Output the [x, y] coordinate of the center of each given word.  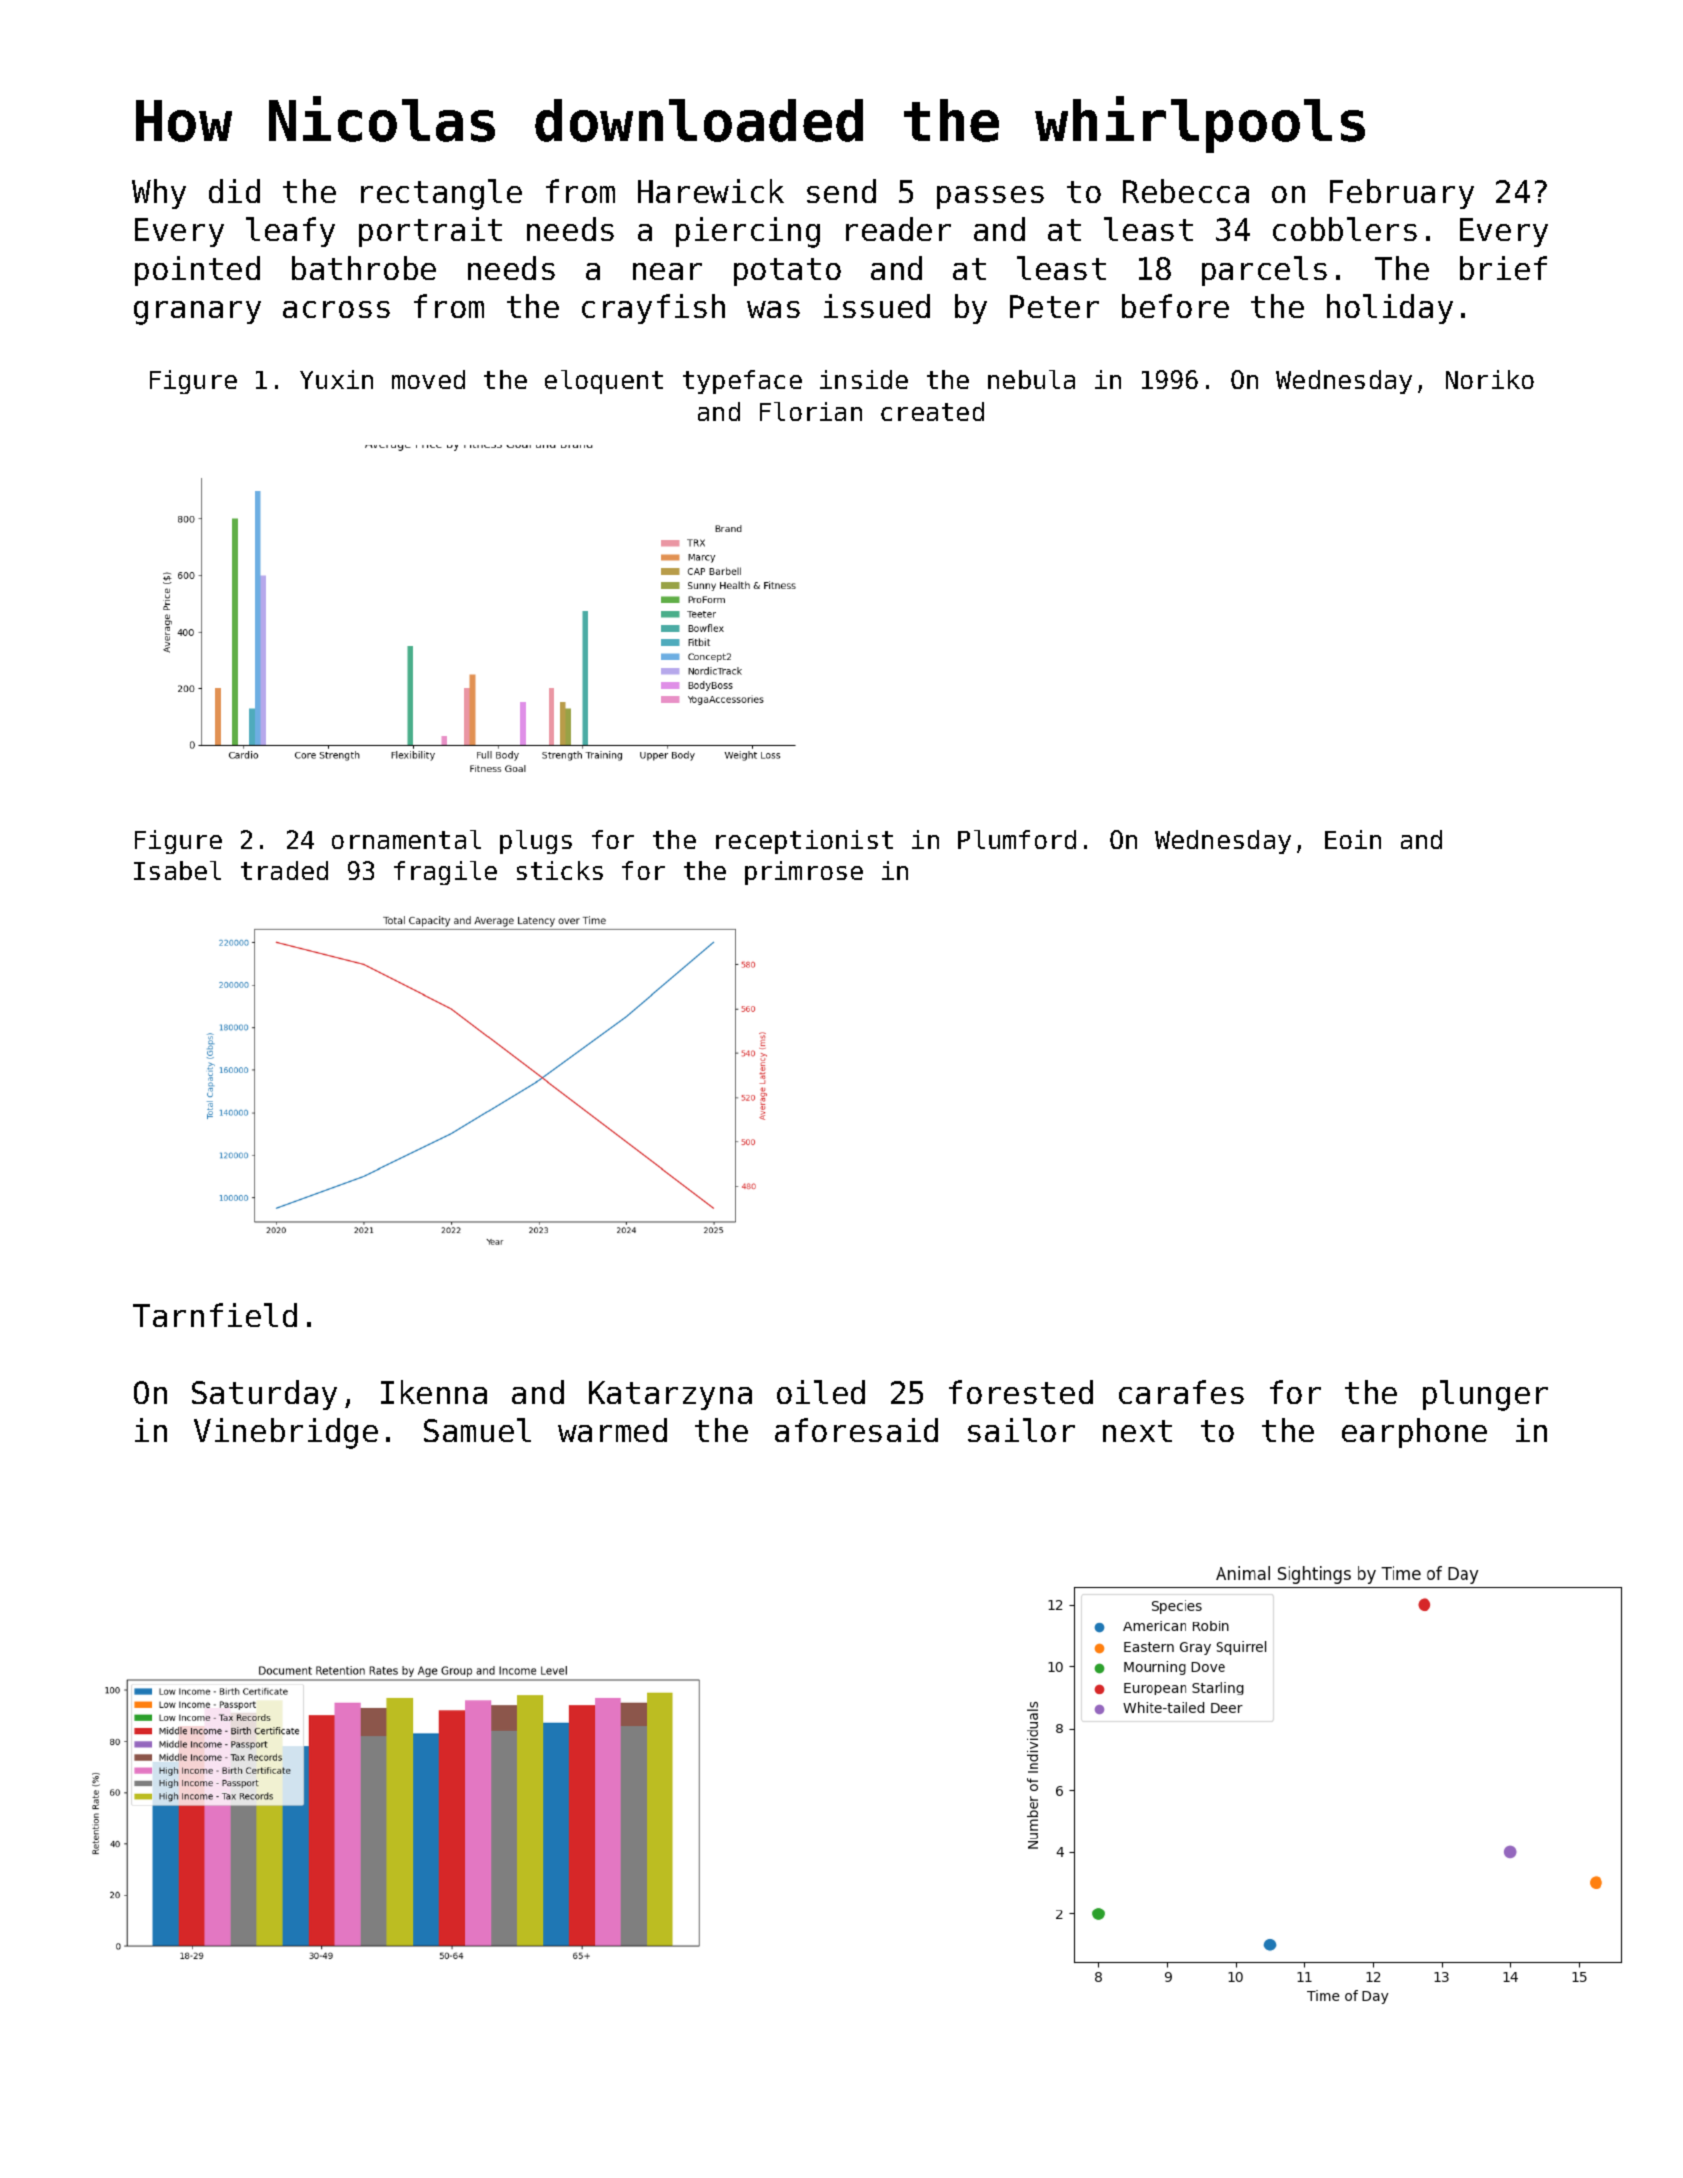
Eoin [1353, 839]
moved [428, 379]
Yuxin [336, 379]
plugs [536, 842]
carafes [1181, 1392]
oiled [821, 1392]
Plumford [1017, 839]
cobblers [1345, 229]
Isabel [177, 870]
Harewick [711, 191]
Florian [811, 411]
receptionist [804, 842]
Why [159, 194]
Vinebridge [286, 1433]
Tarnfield [215, 1315]
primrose [804, 873]
